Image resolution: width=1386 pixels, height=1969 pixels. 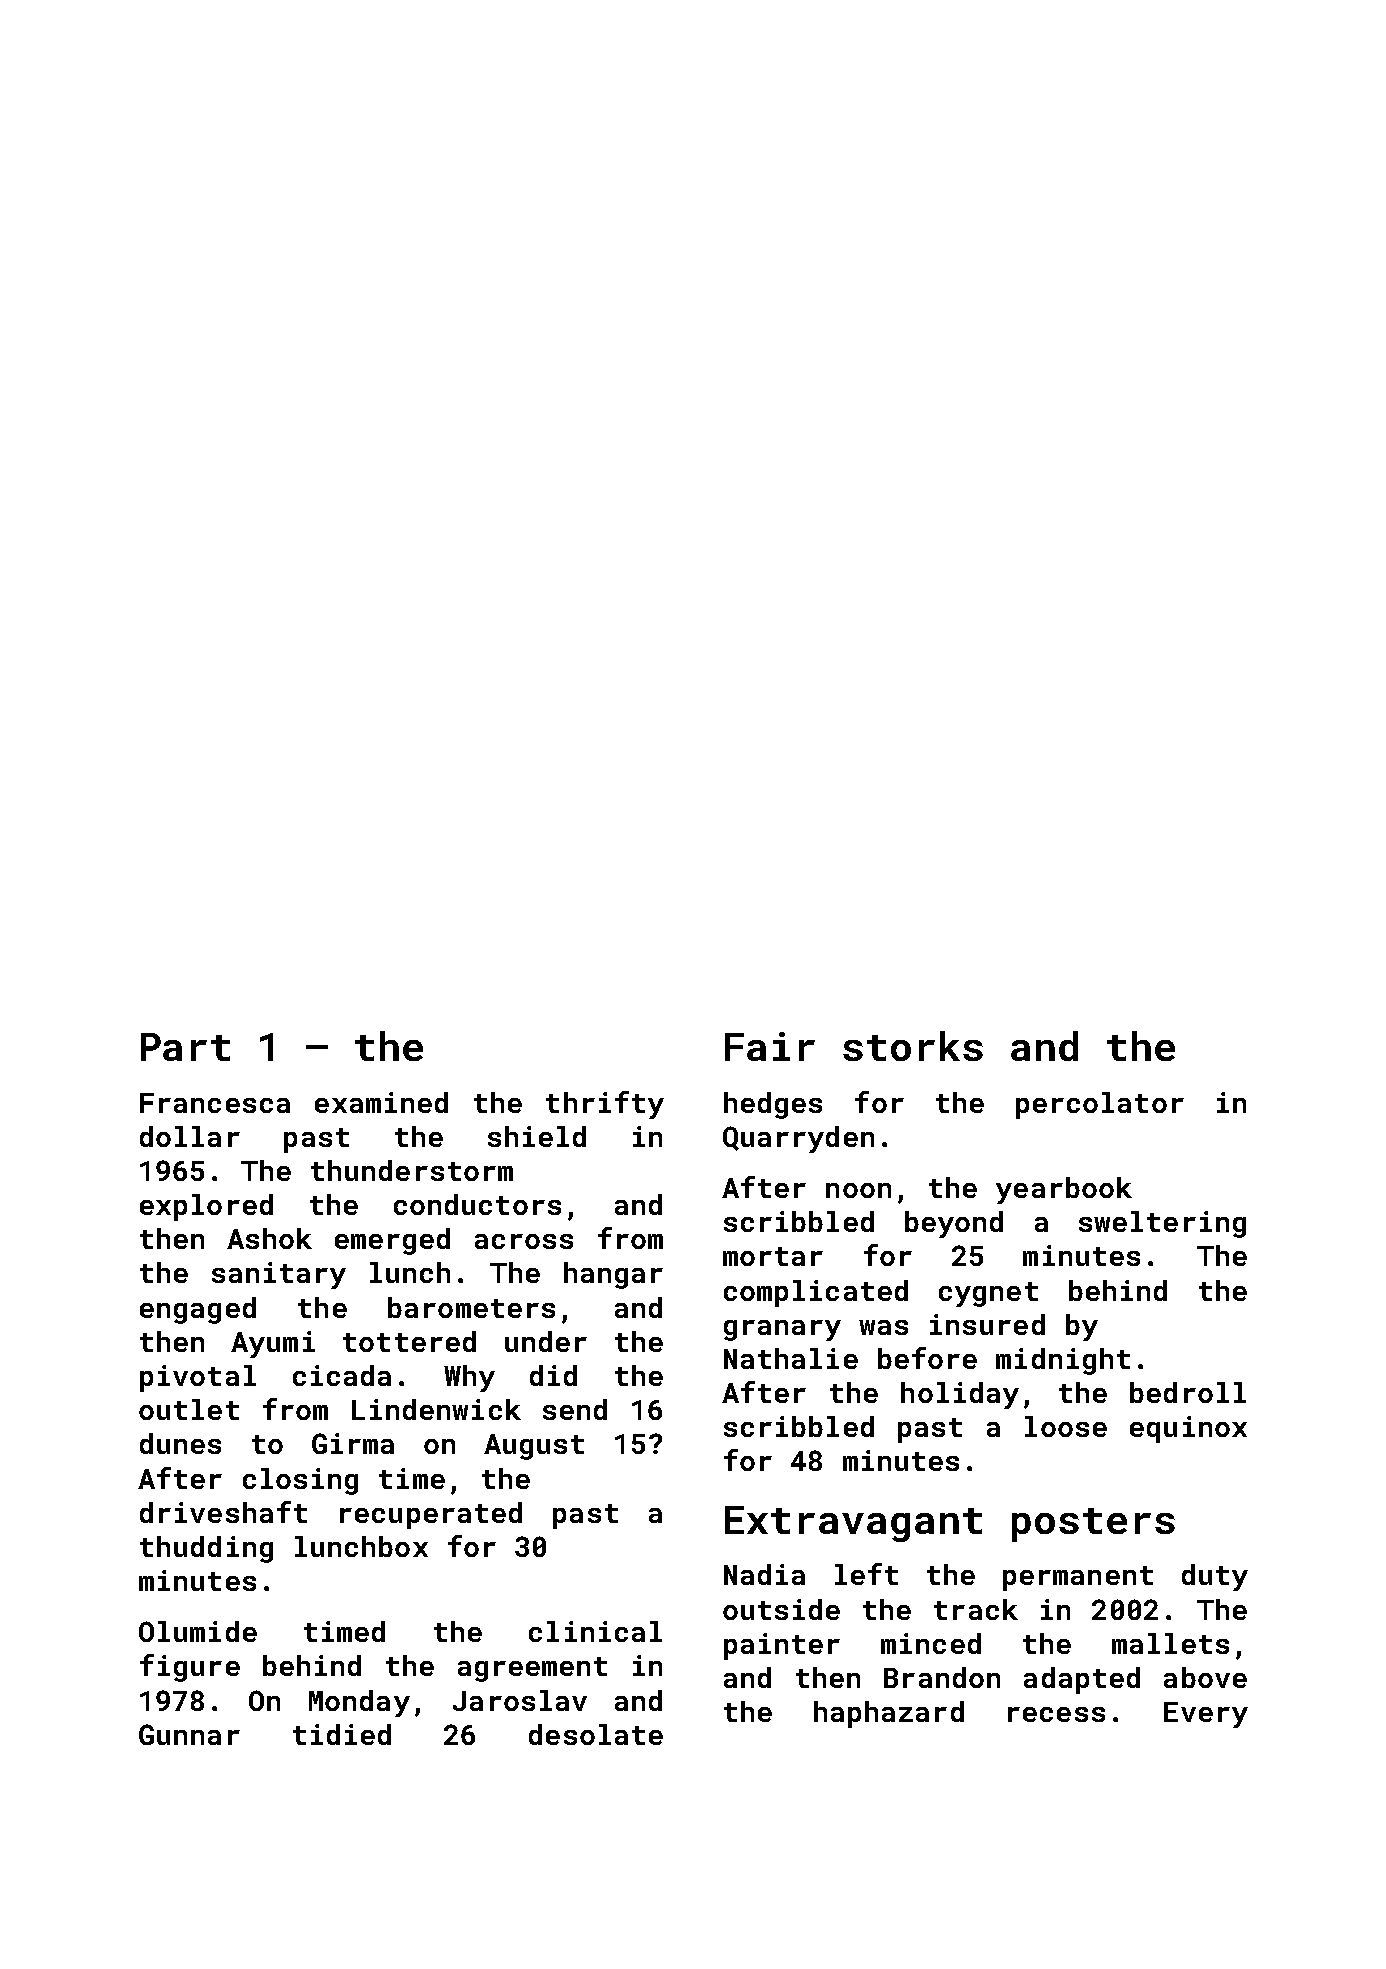 I want to click on percolator, so click(x=1100, y=1105).
